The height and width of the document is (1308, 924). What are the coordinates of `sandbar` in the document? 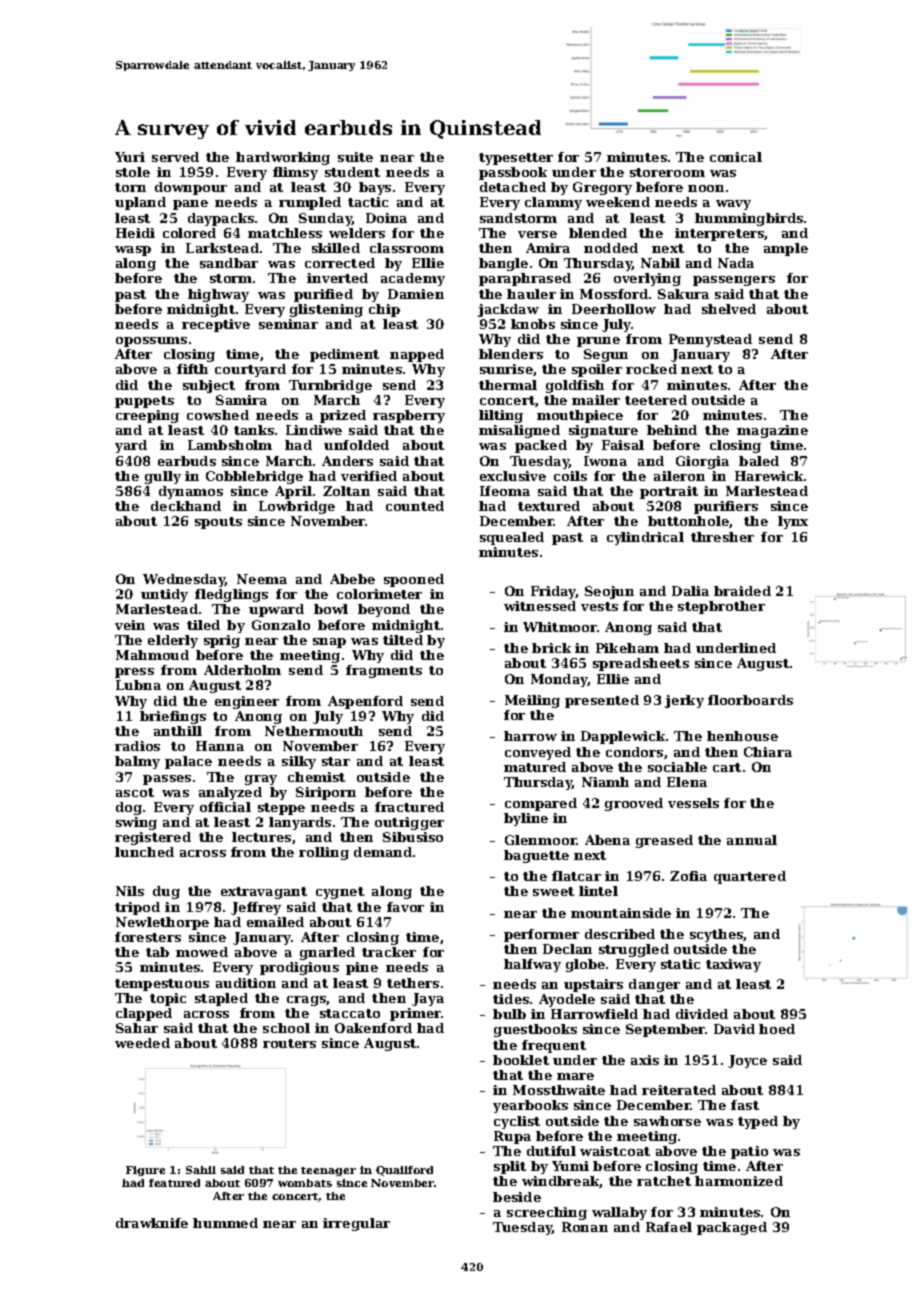 It's located at (229, 263).
